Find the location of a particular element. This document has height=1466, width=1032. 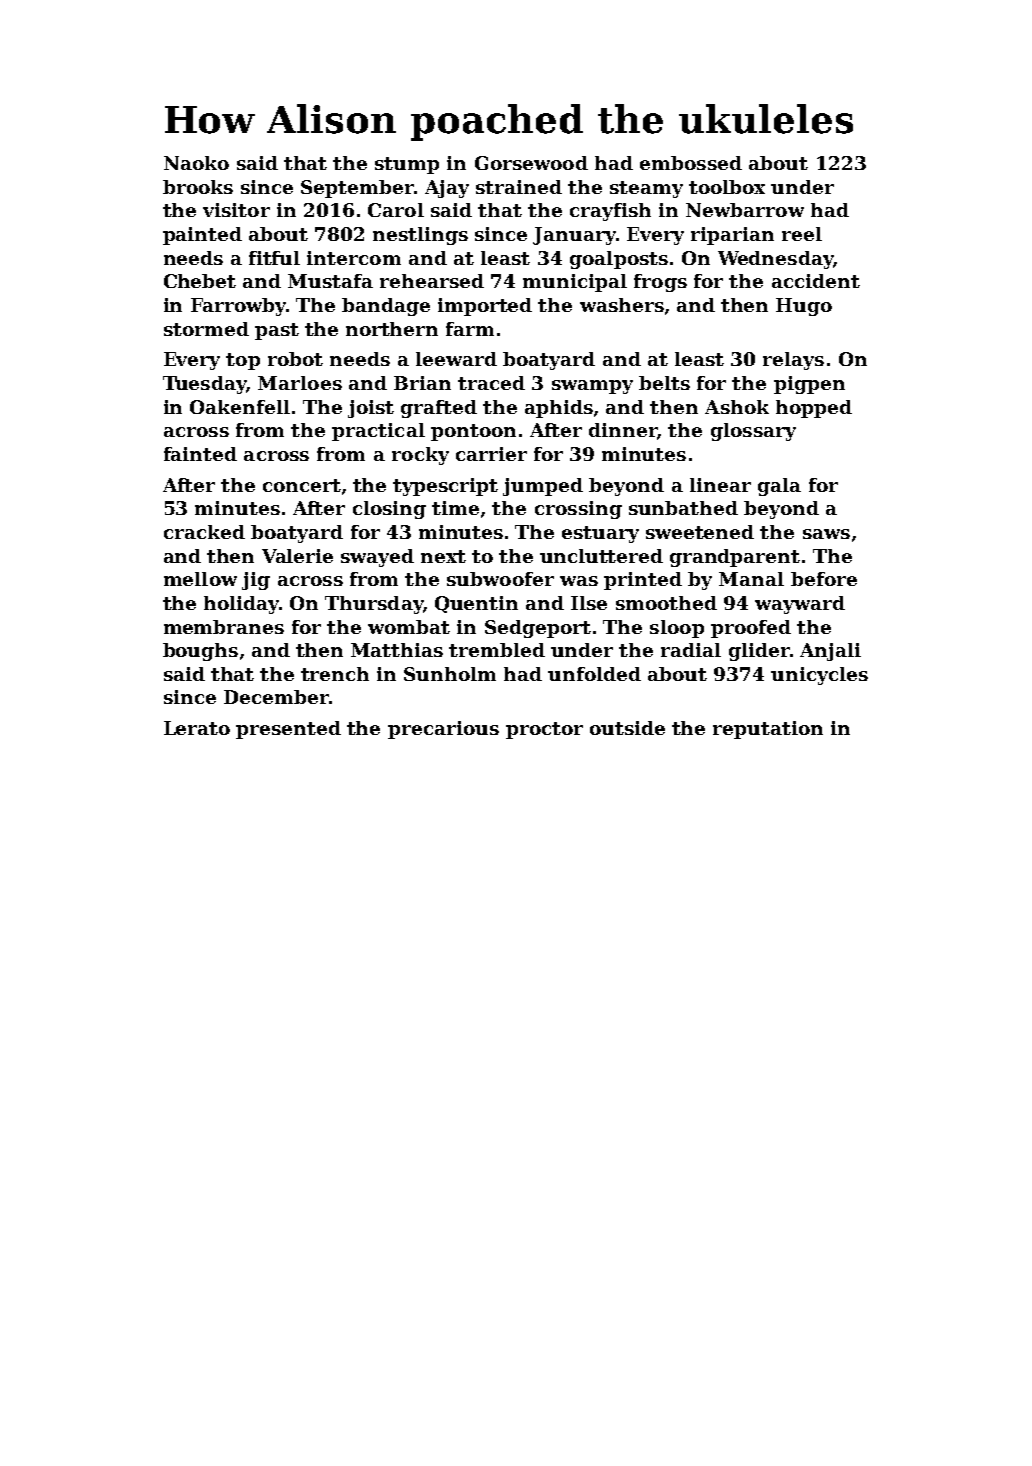

Naoko is located at coordinates (196, 163).
